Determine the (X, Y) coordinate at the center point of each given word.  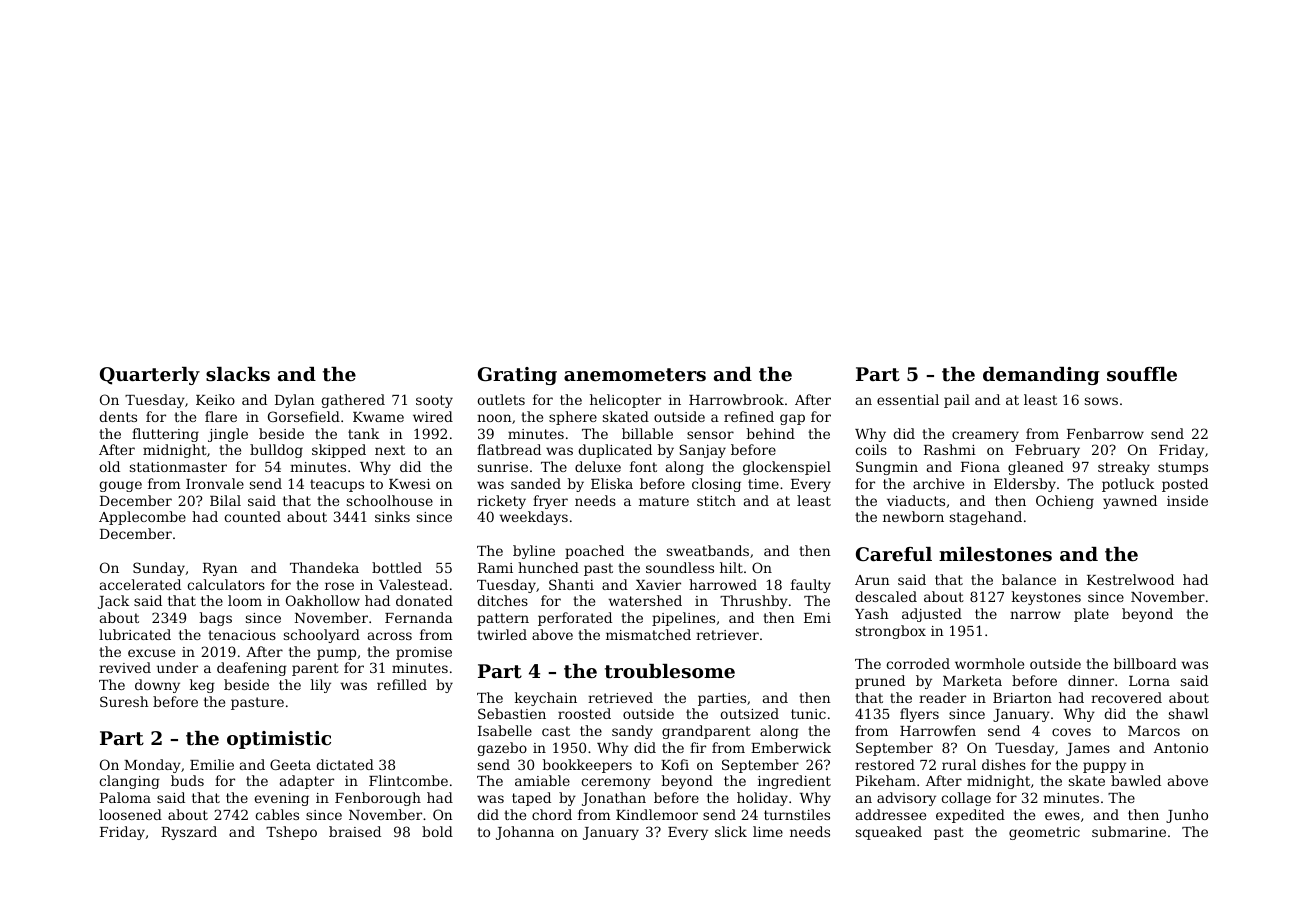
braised (355, 831)
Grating (517, 376)
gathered (353, 401)
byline (534, 552)
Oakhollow (323, 600)
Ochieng (1065, 502)
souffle (1142, 374)
